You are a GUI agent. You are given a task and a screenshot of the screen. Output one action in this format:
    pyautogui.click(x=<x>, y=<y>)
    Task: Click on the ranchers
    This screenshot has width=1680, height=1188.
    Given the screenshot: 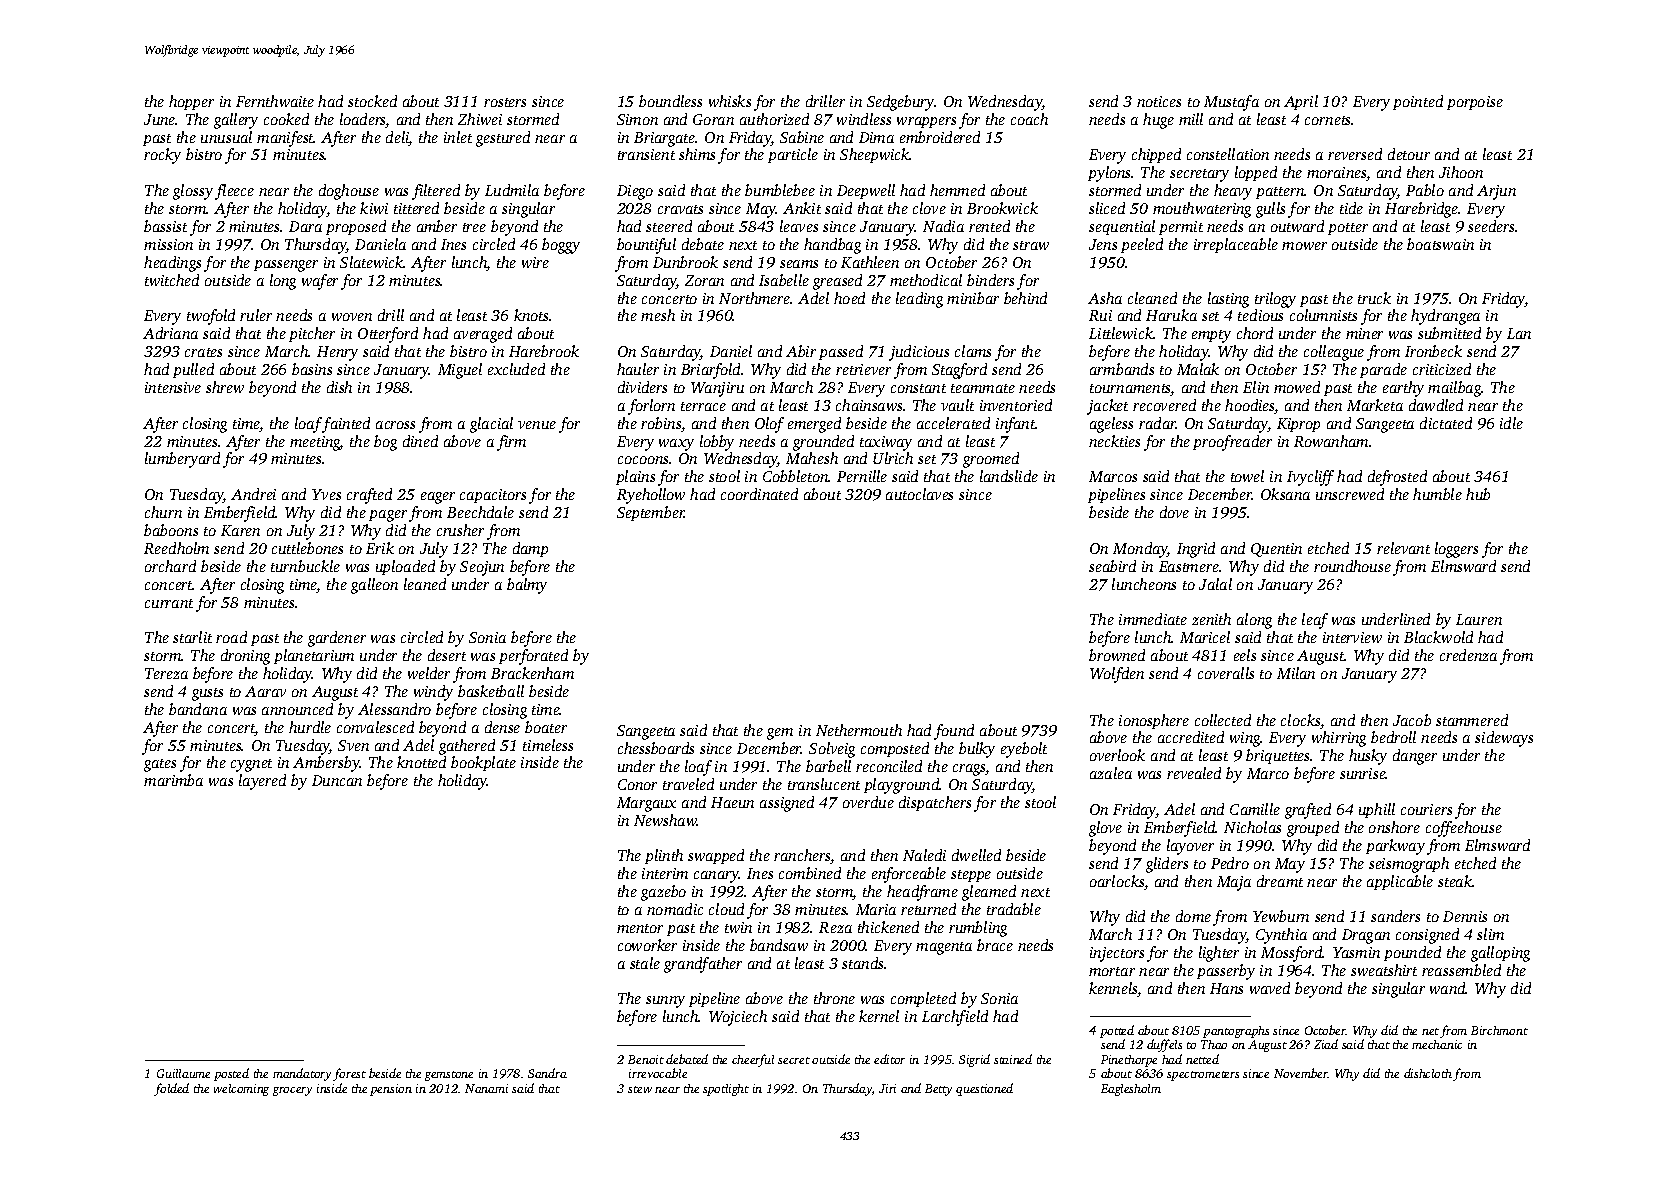 What is the action you would take?
    pyautogui.click(x=802, y=856)
